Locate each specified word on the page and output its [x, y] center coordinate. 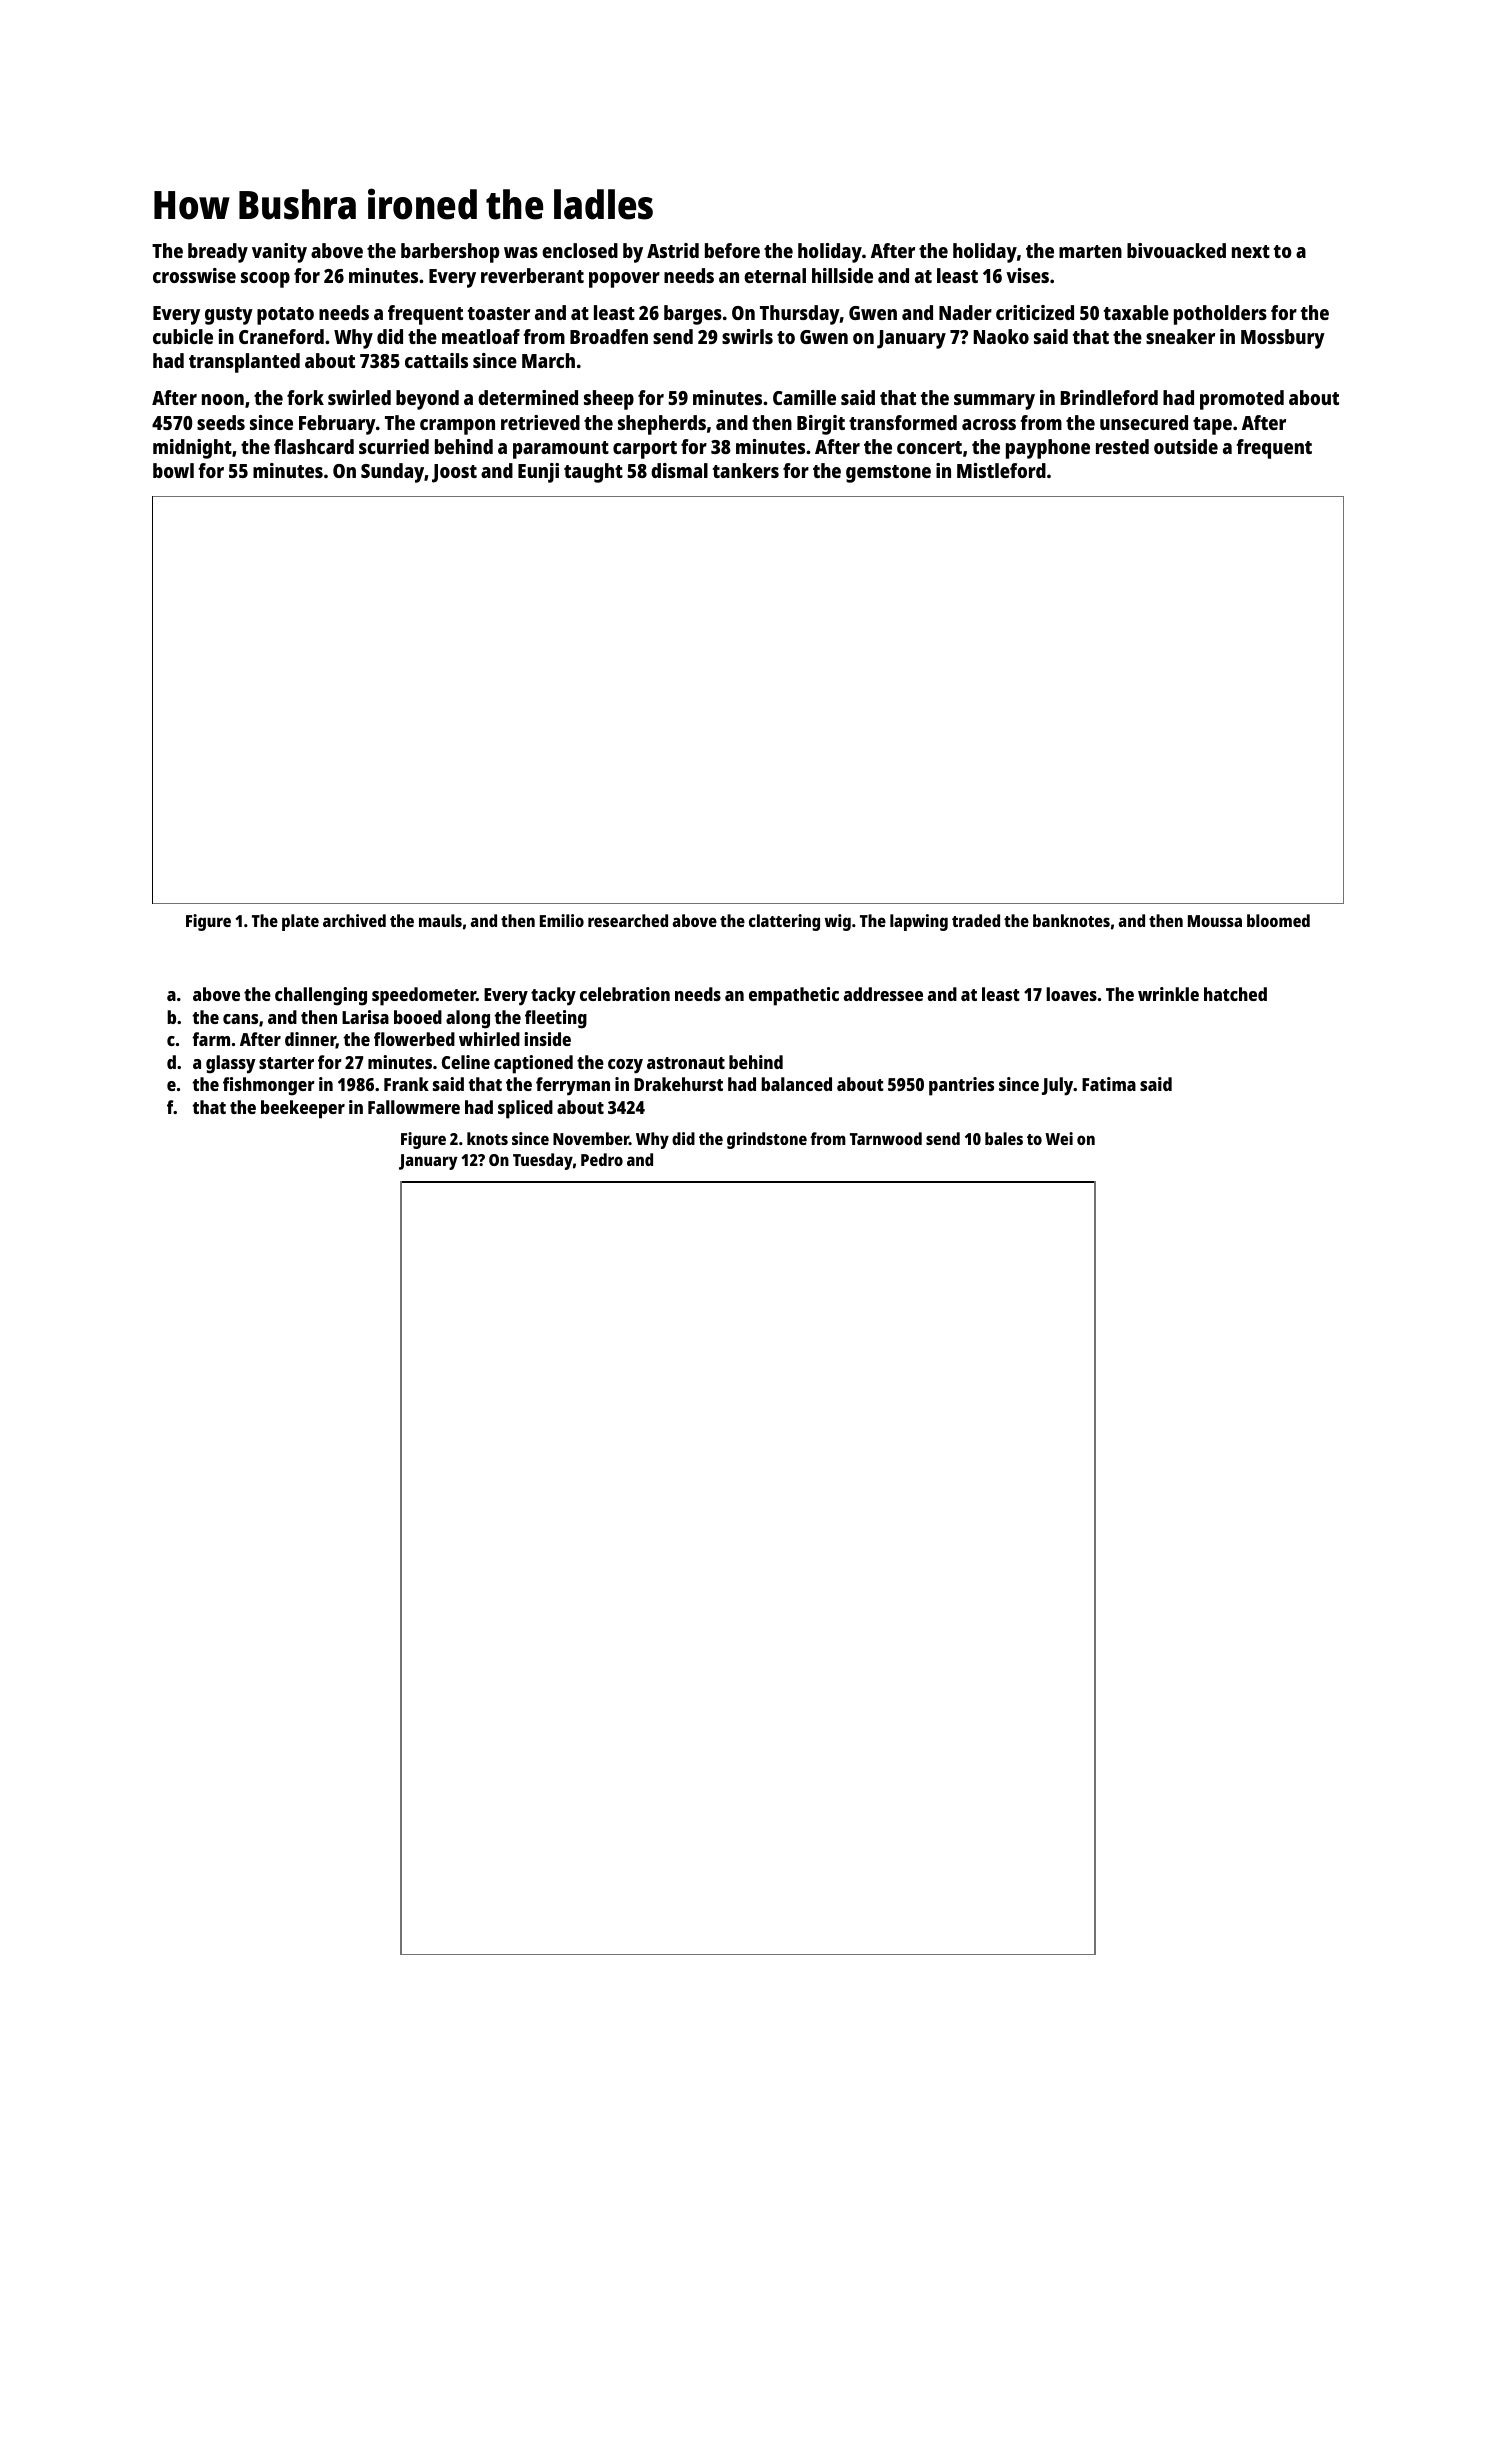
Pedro [602, 1159]
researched [628, 920]
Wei [1059, 1138]
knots [487, 1138]
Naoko [1001, 336]
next [1251, 251]
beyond [427, 400]
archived [354, 920]
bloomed [1278, 920]
